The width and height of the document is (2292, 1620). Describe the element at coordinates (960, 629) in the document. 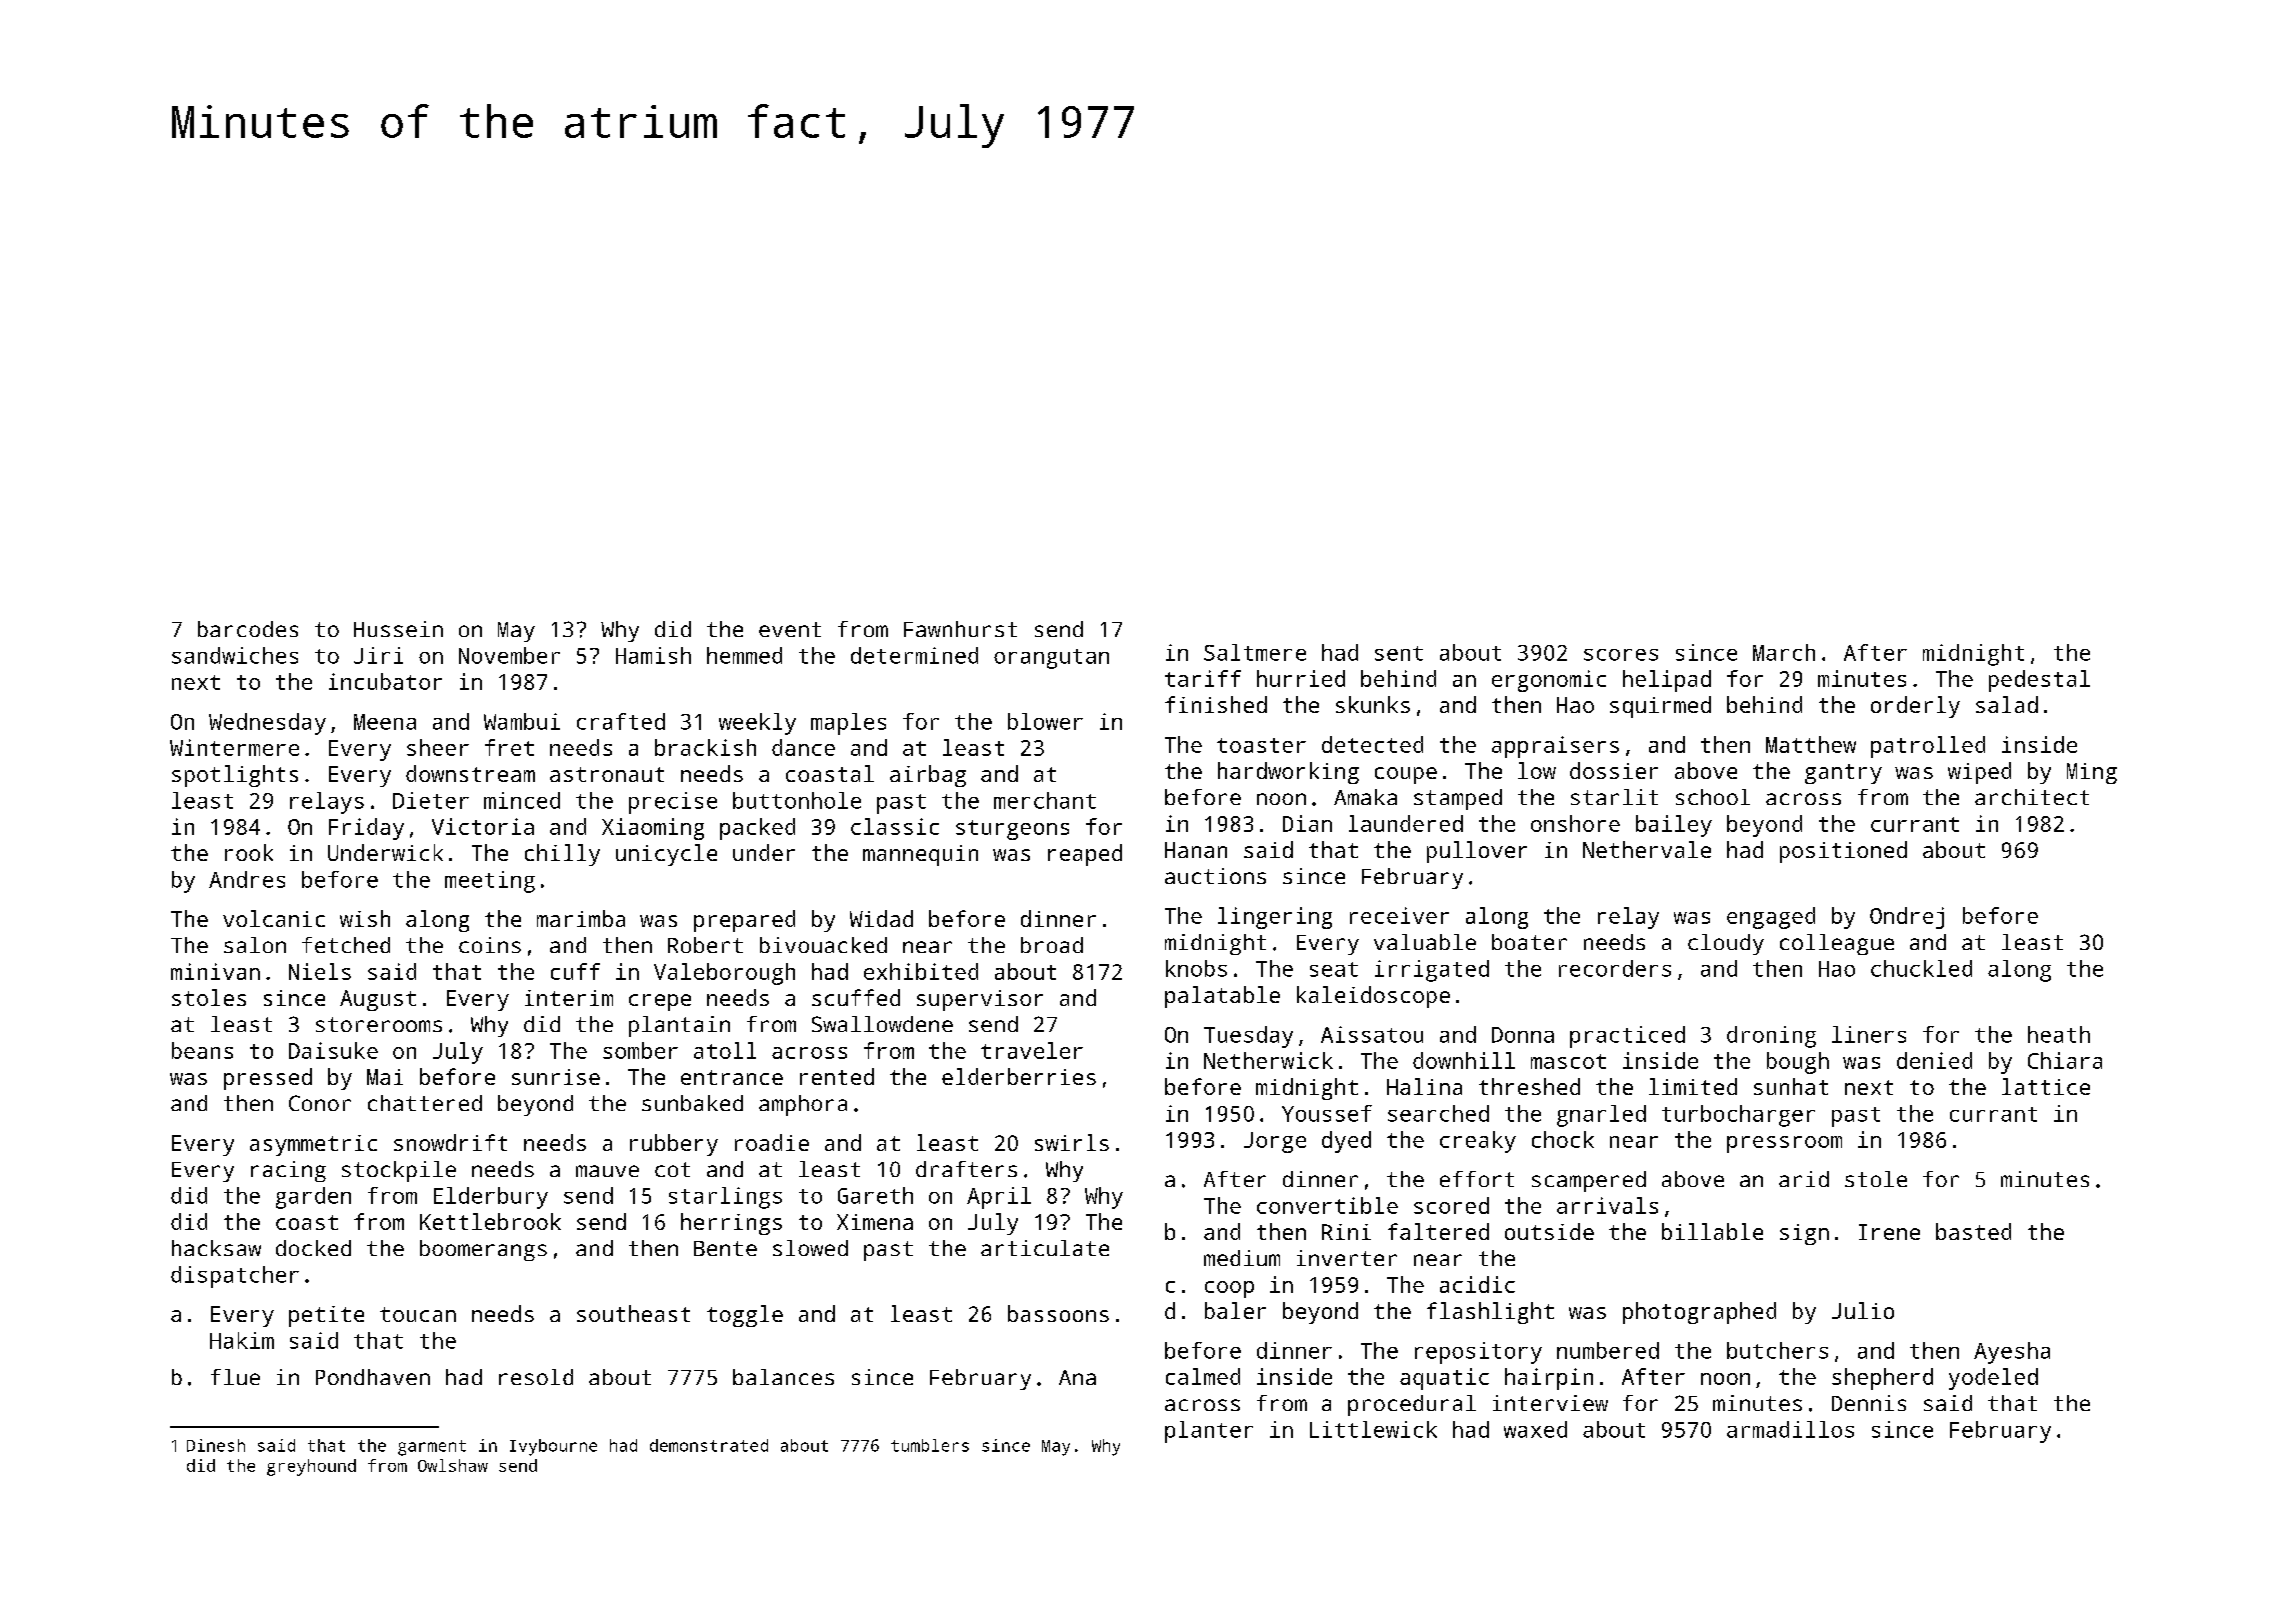

I see `Fawnhurst` at that location.
